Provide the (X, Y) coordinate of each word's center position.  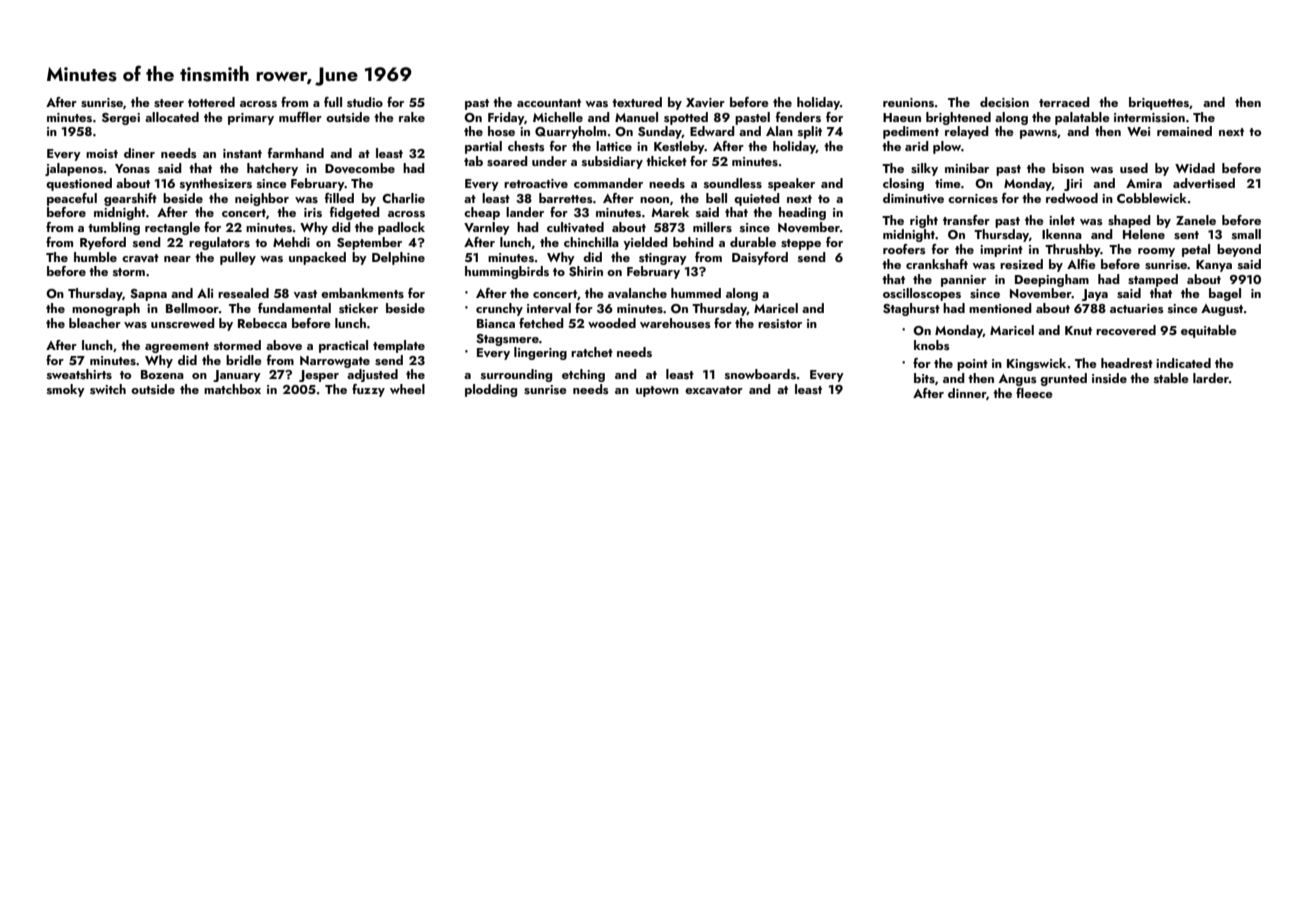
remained (1184, 131)
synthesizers (216, 184)
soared (507, 161)
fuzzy (368, 390)
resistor (780, 324)
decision (1004, 102)
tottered (211, 102)
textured (637, 102)
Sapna (148, 295)
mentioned (1000, 308)
